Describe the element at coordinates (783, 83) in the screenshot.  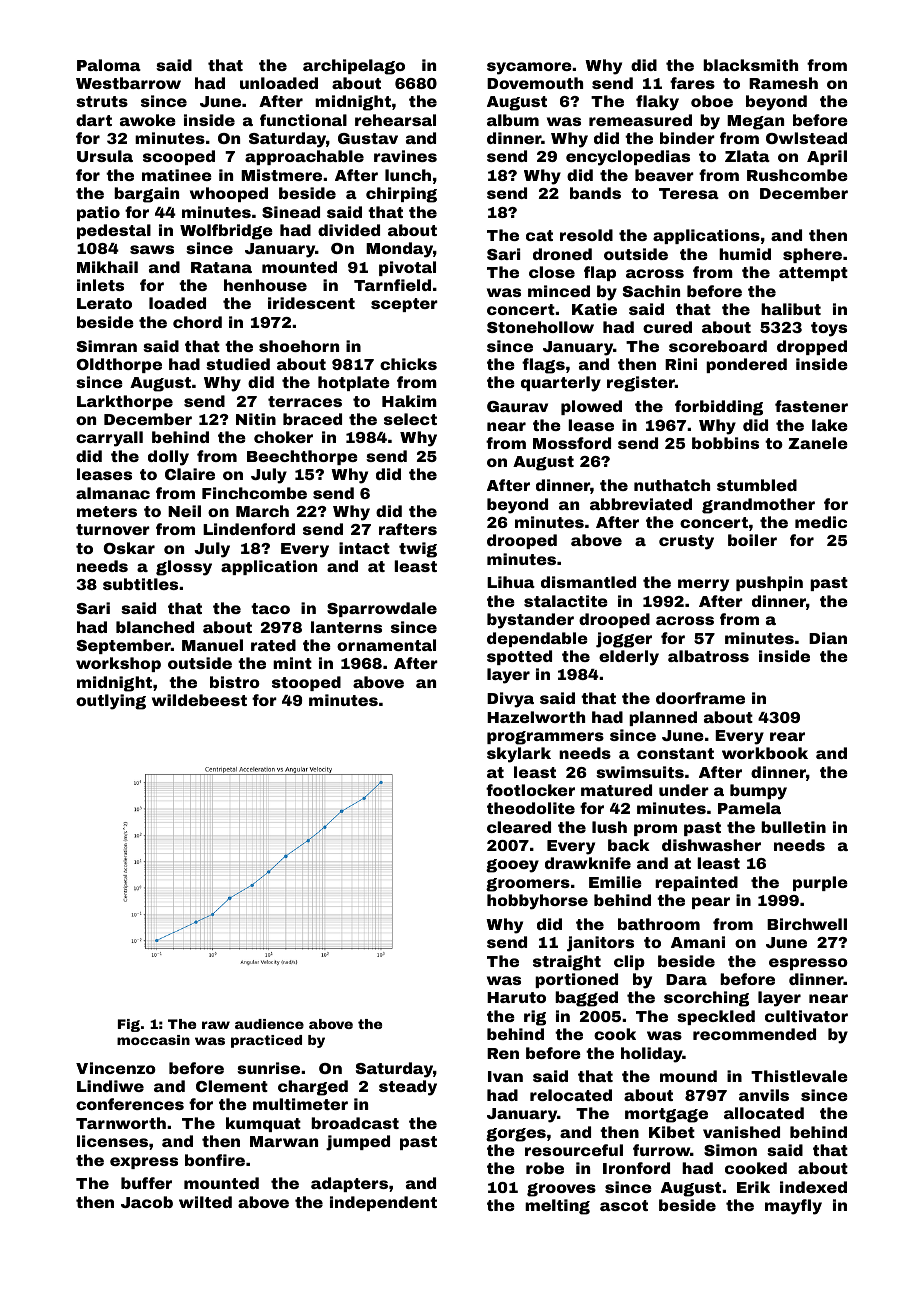
I see `Ramesh` at that location.
